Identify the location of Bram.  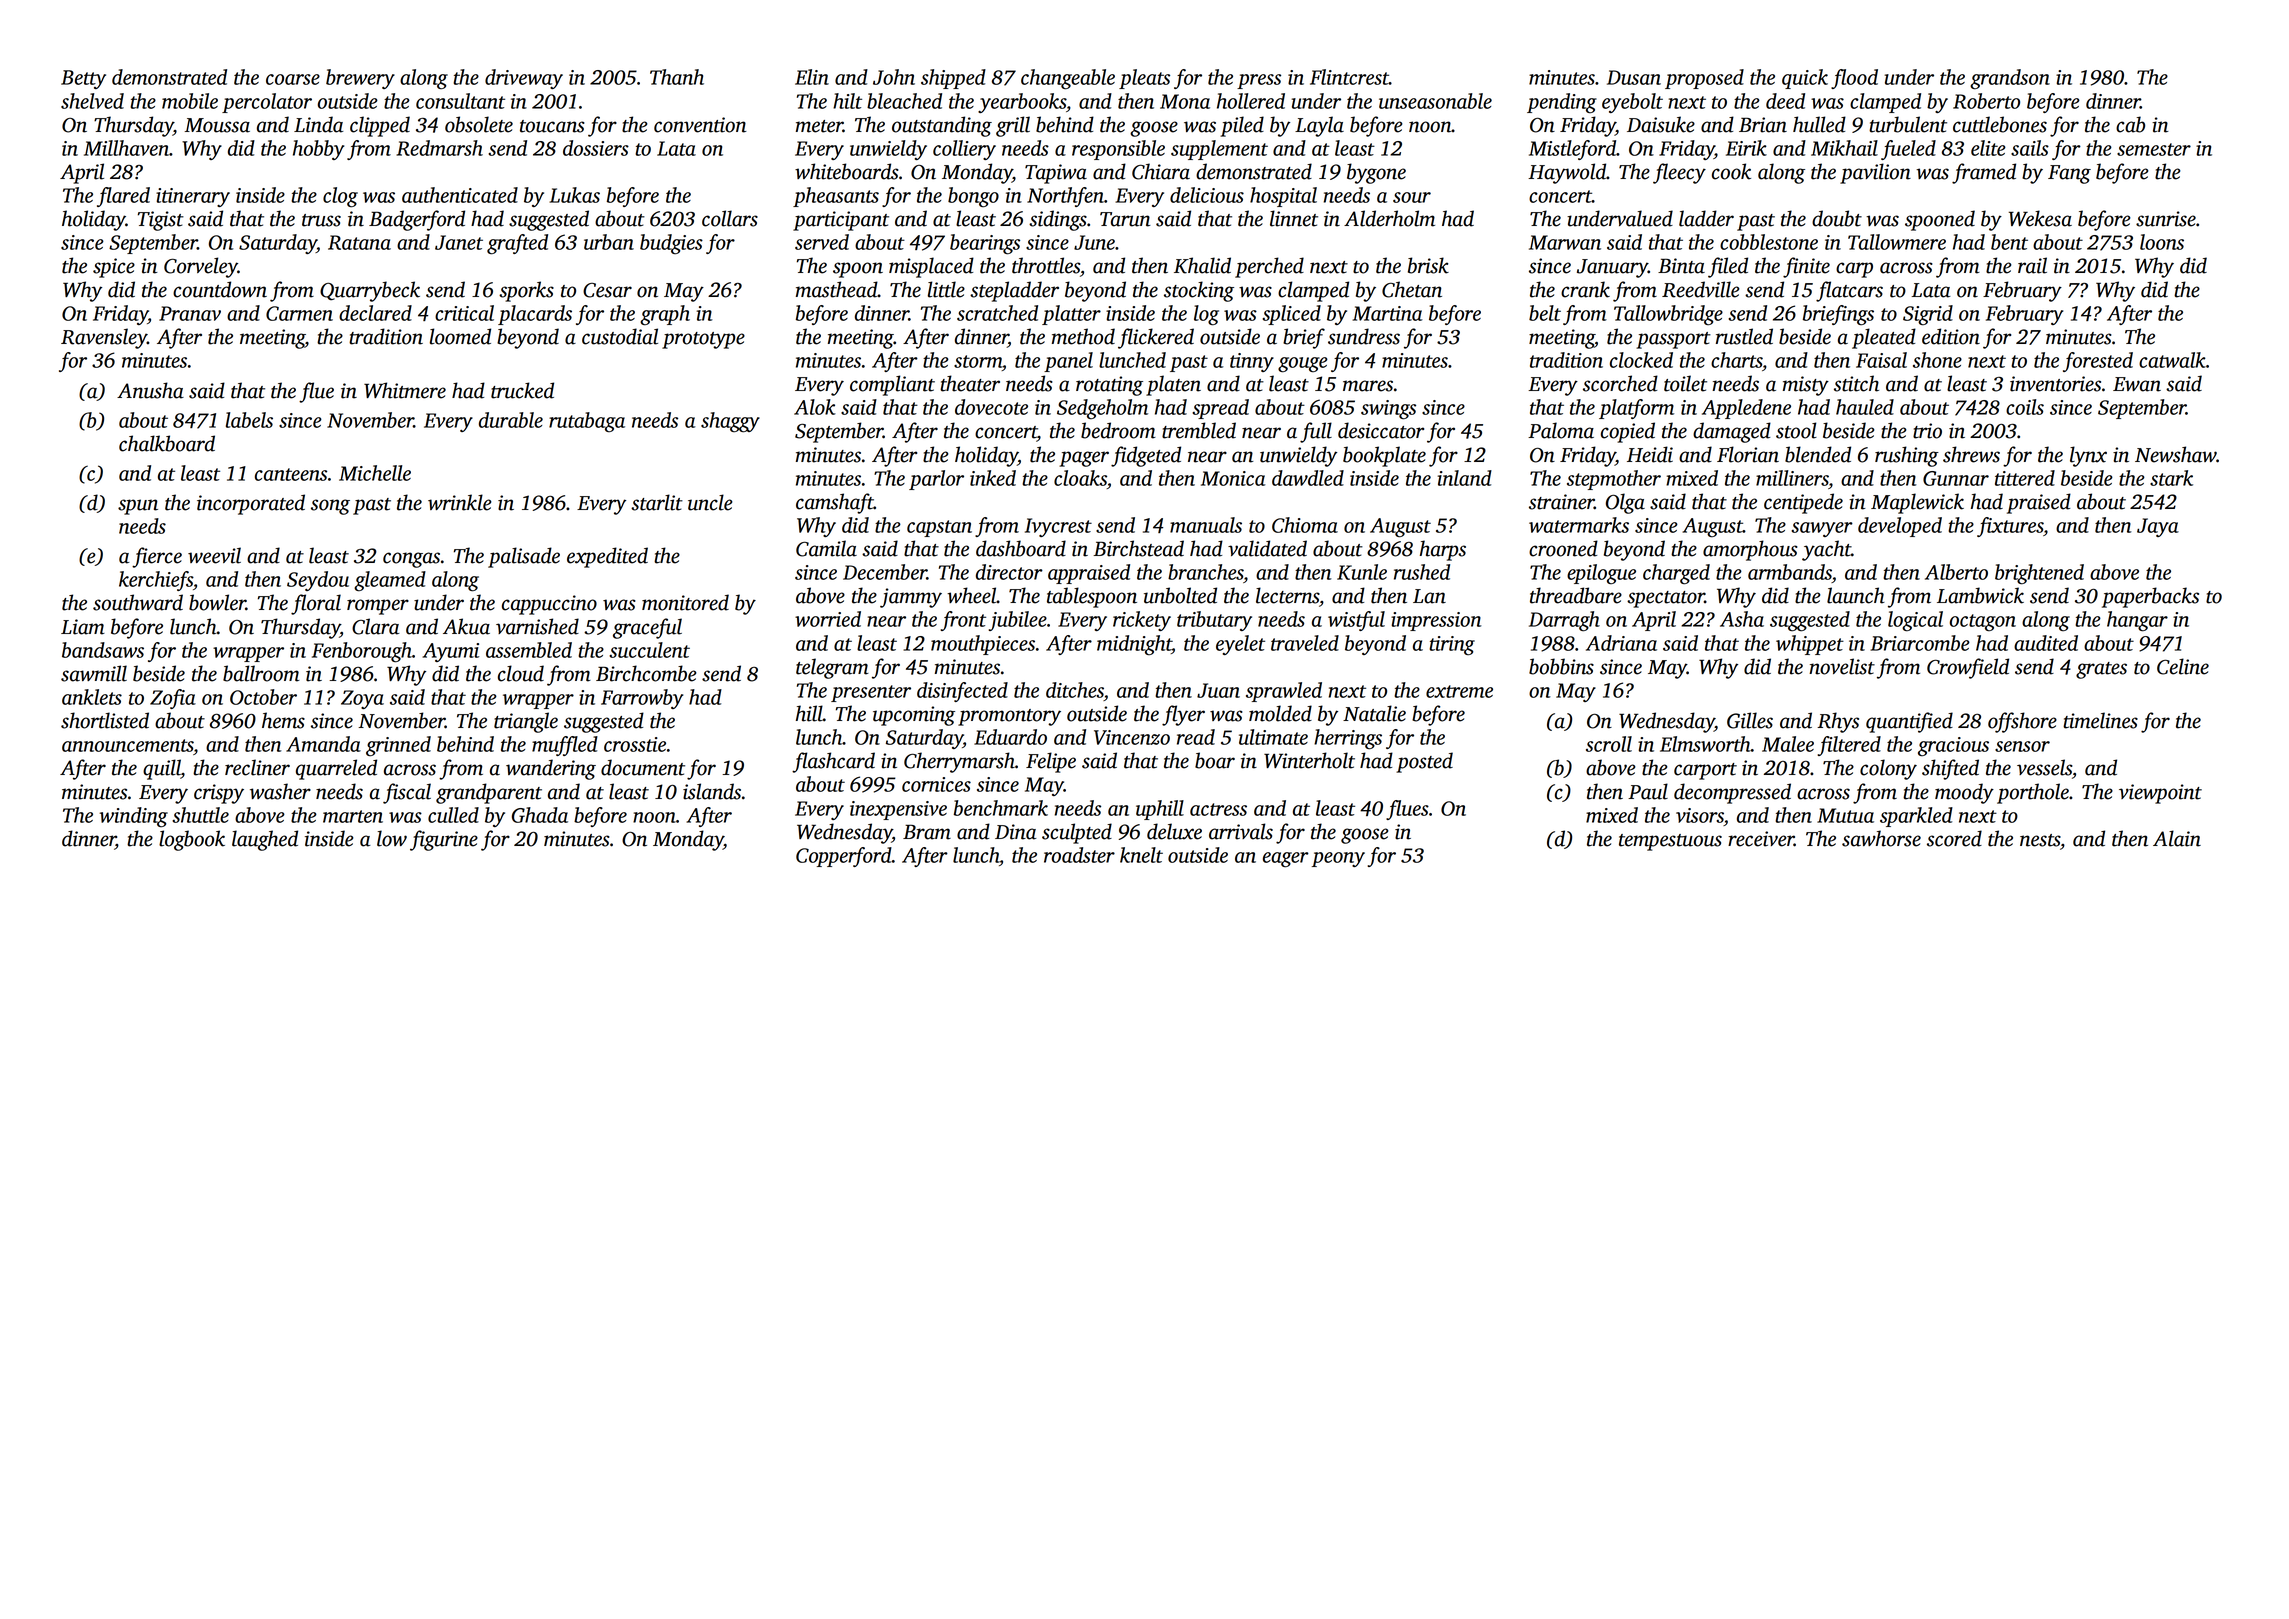
(927, 832).
